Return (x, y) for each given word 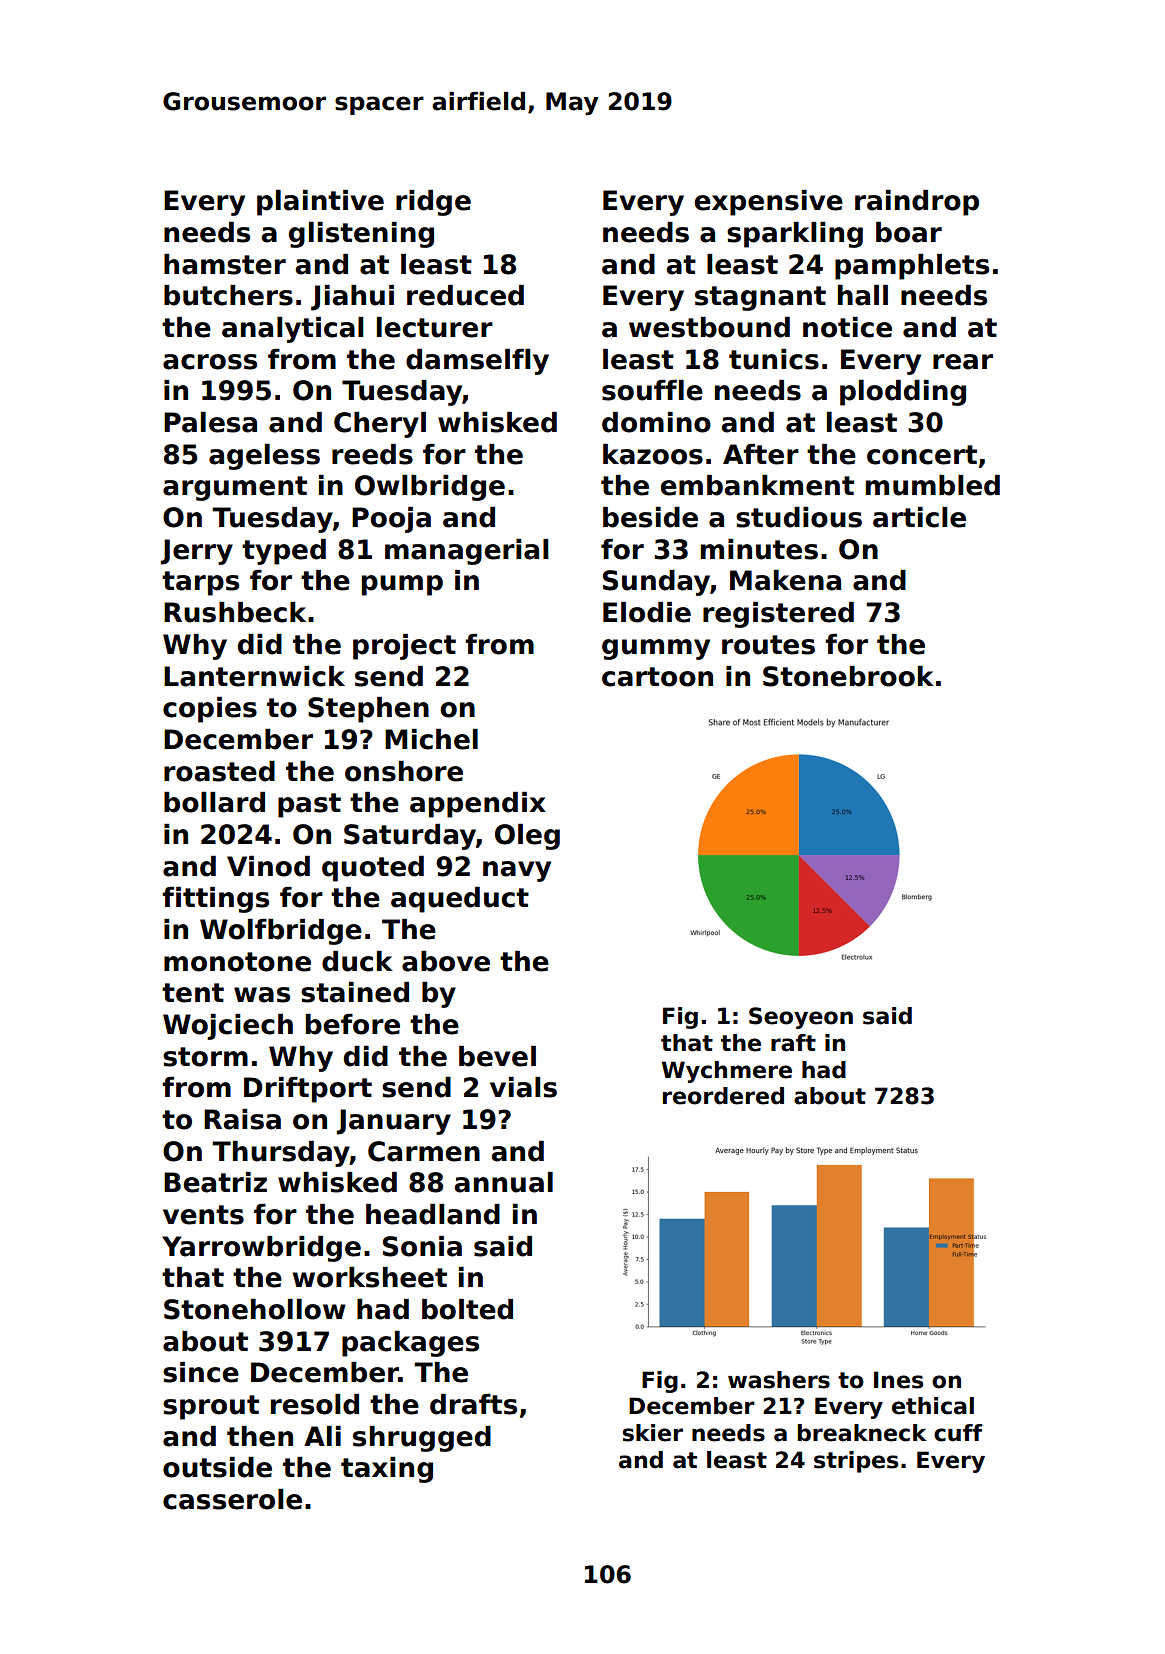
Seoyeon (801, 1018)
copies (210, 710)
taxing (387, 1470)
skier (652, 1433)
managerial (467, 552)
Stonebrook (848, 676)
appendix (478, 805)
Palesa (210, 422)
